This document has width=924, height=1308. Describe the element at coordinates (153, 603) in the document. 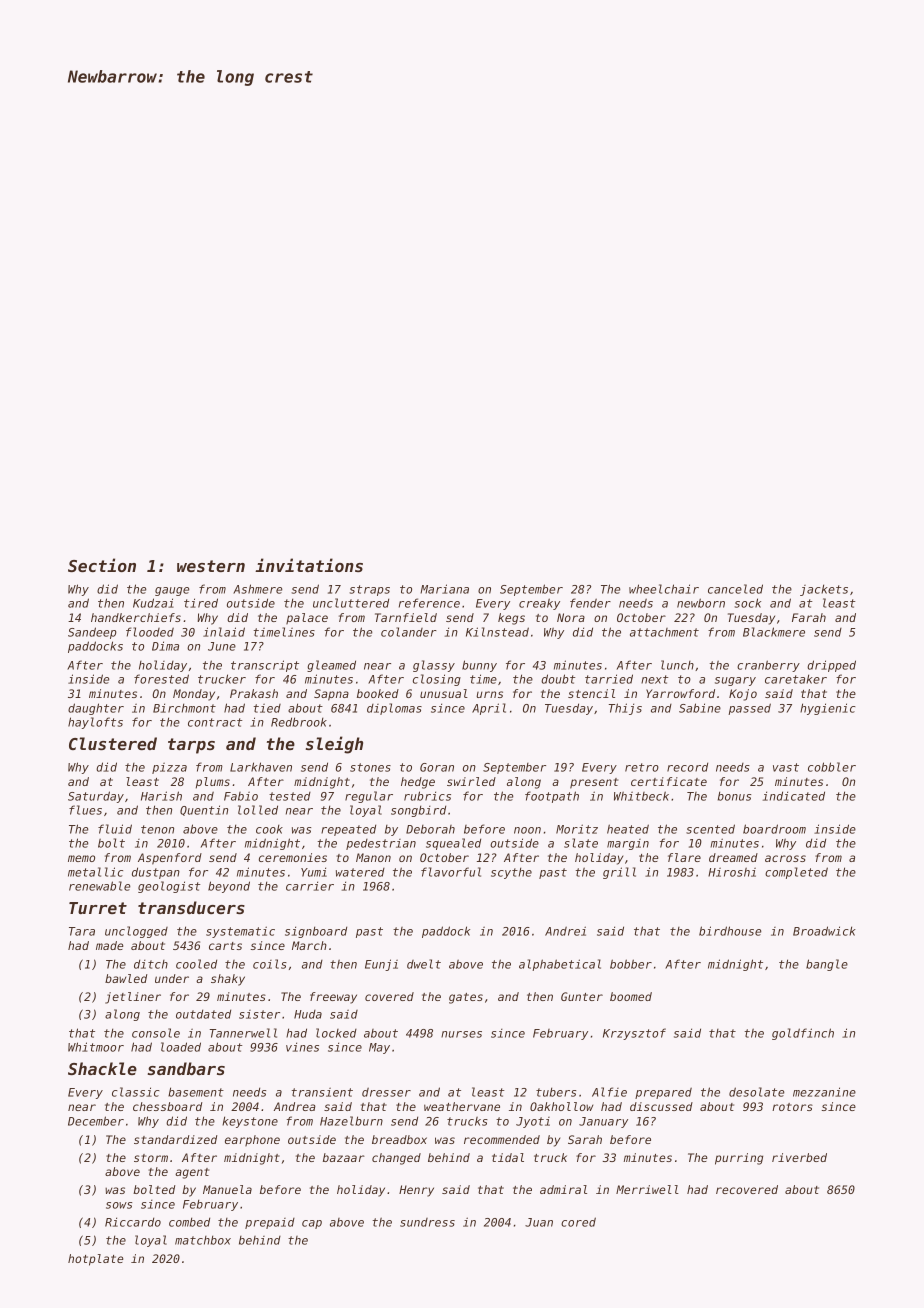

I see `Kudzai` at that location.
